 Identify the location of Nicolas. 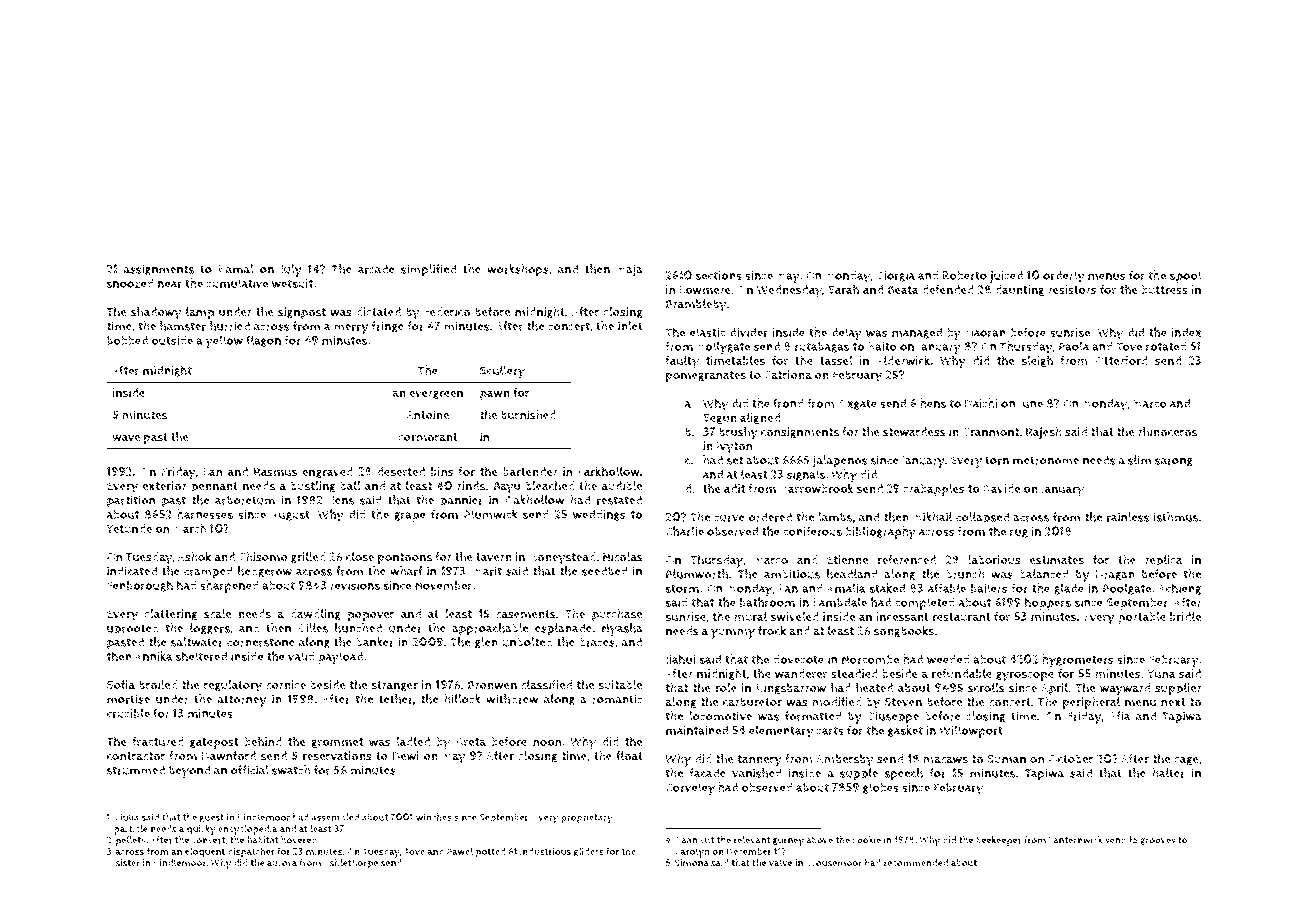
(623, 557).
